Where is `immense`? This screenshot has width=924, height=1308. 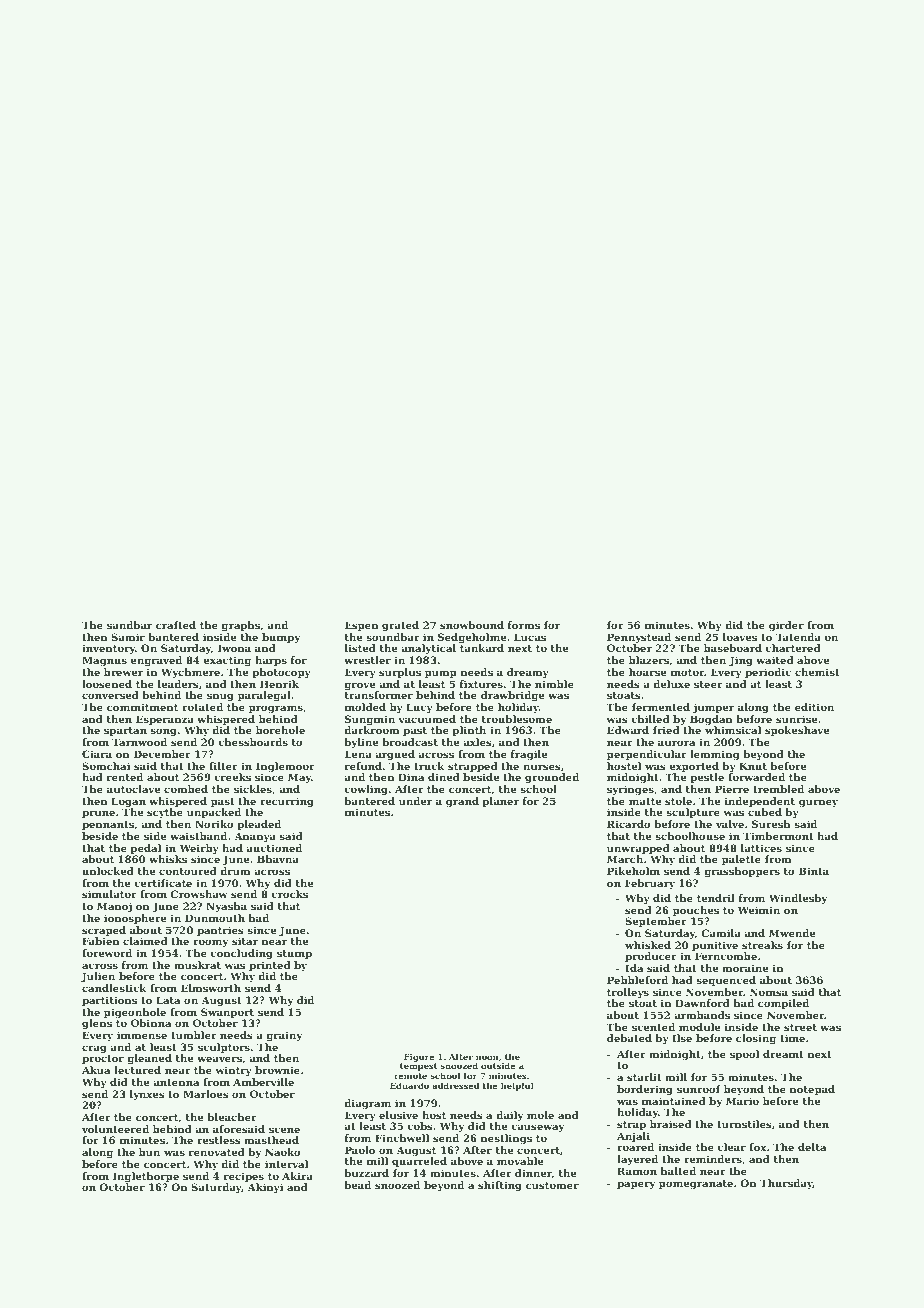 immense is located at coordinates (142, 1035).
